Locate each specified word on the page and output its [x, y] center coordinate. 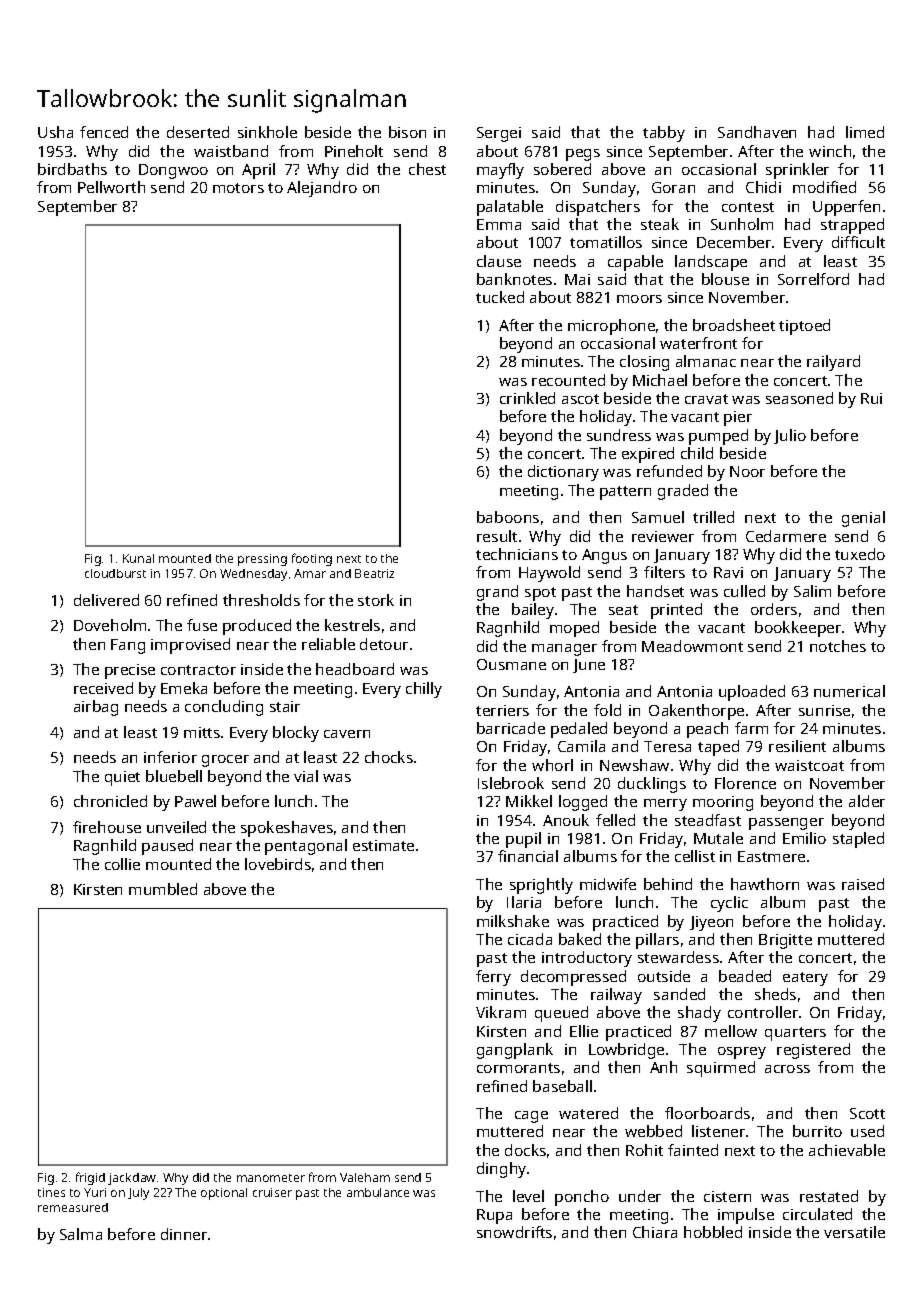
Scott [867, 1113]
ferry [493, 978]
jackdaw [132, 1179]
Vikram [501, 1012]
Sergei [499, 134]
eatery [805, 979]
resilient [797, 746]
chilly [424, 690]
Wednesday [253, 575]
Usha [55, 132]
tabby [664, 134]
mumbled [163, 889]
